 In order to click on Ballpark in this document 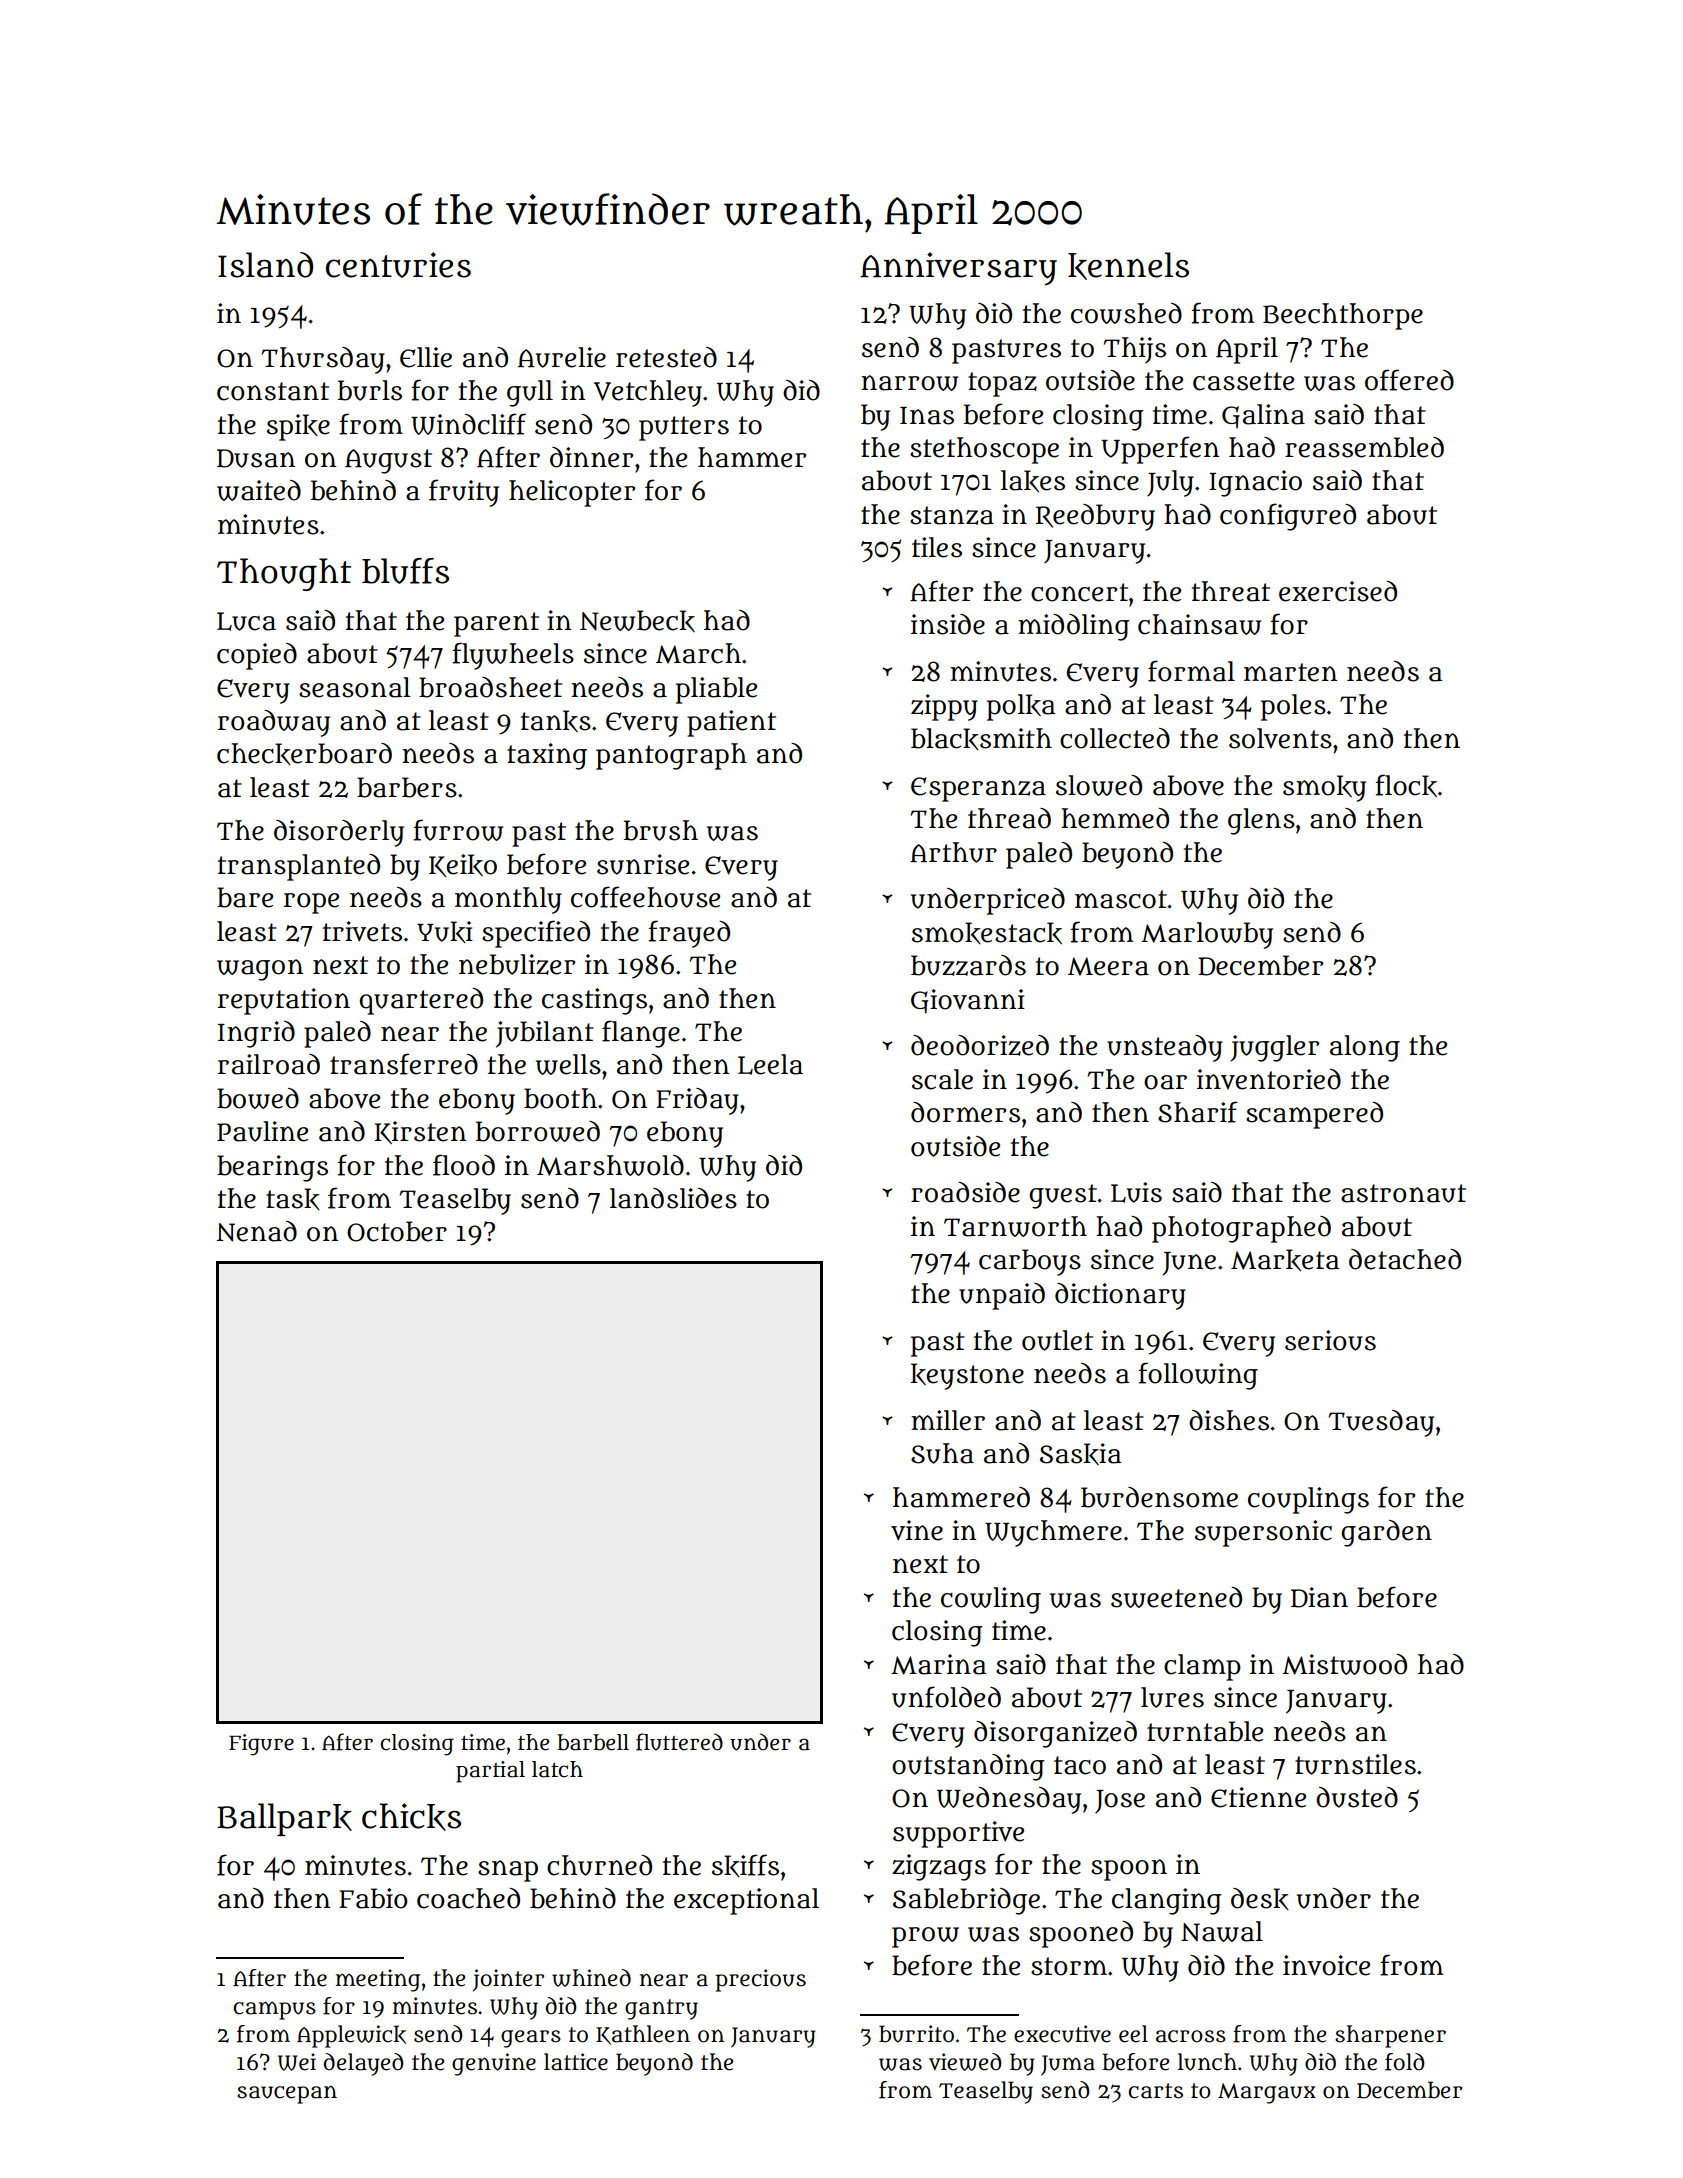, I will do `click(284, 1819)`.
